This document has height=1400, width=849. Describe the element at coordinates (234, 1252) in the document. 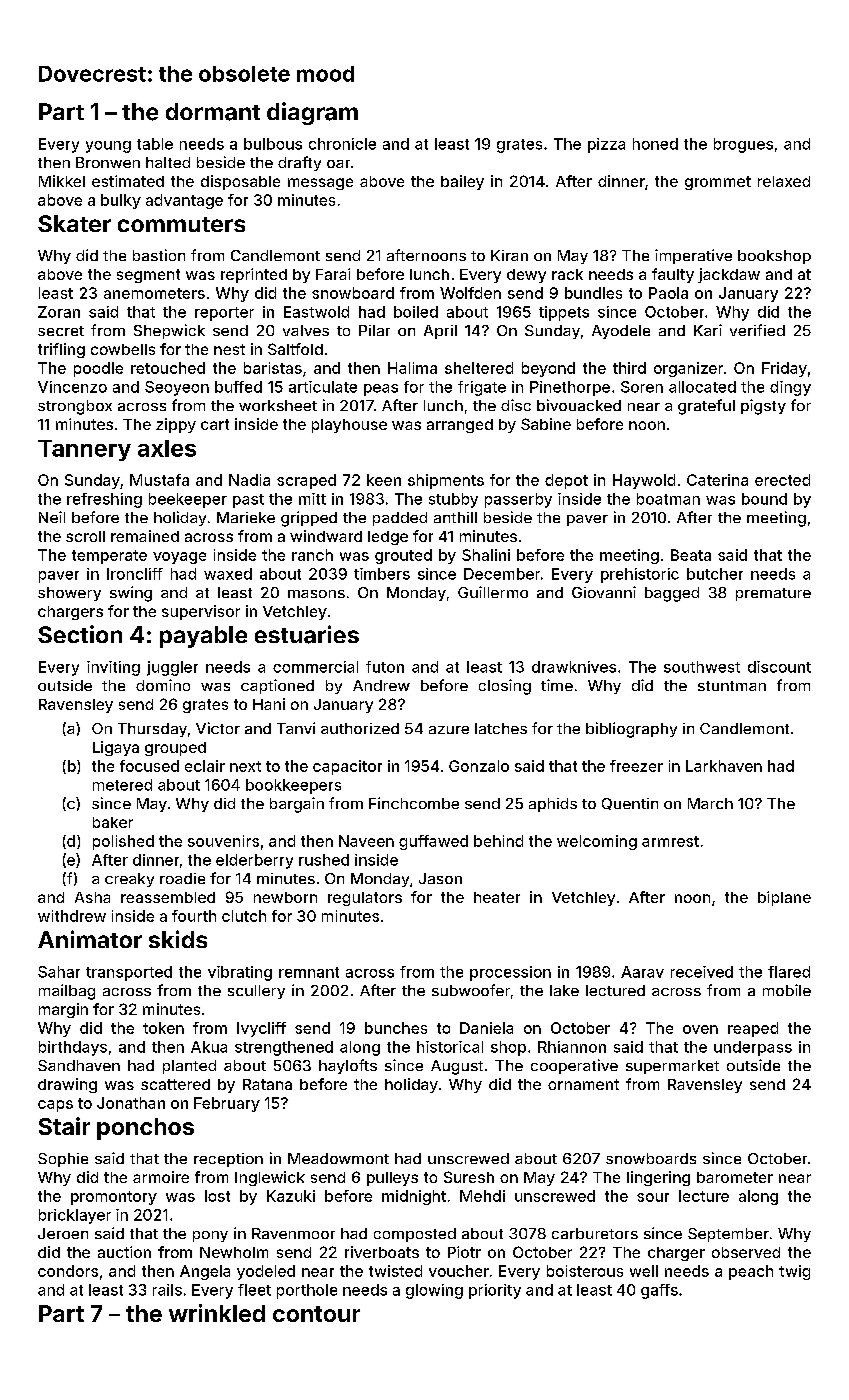

I see `Newholm` at that location.
